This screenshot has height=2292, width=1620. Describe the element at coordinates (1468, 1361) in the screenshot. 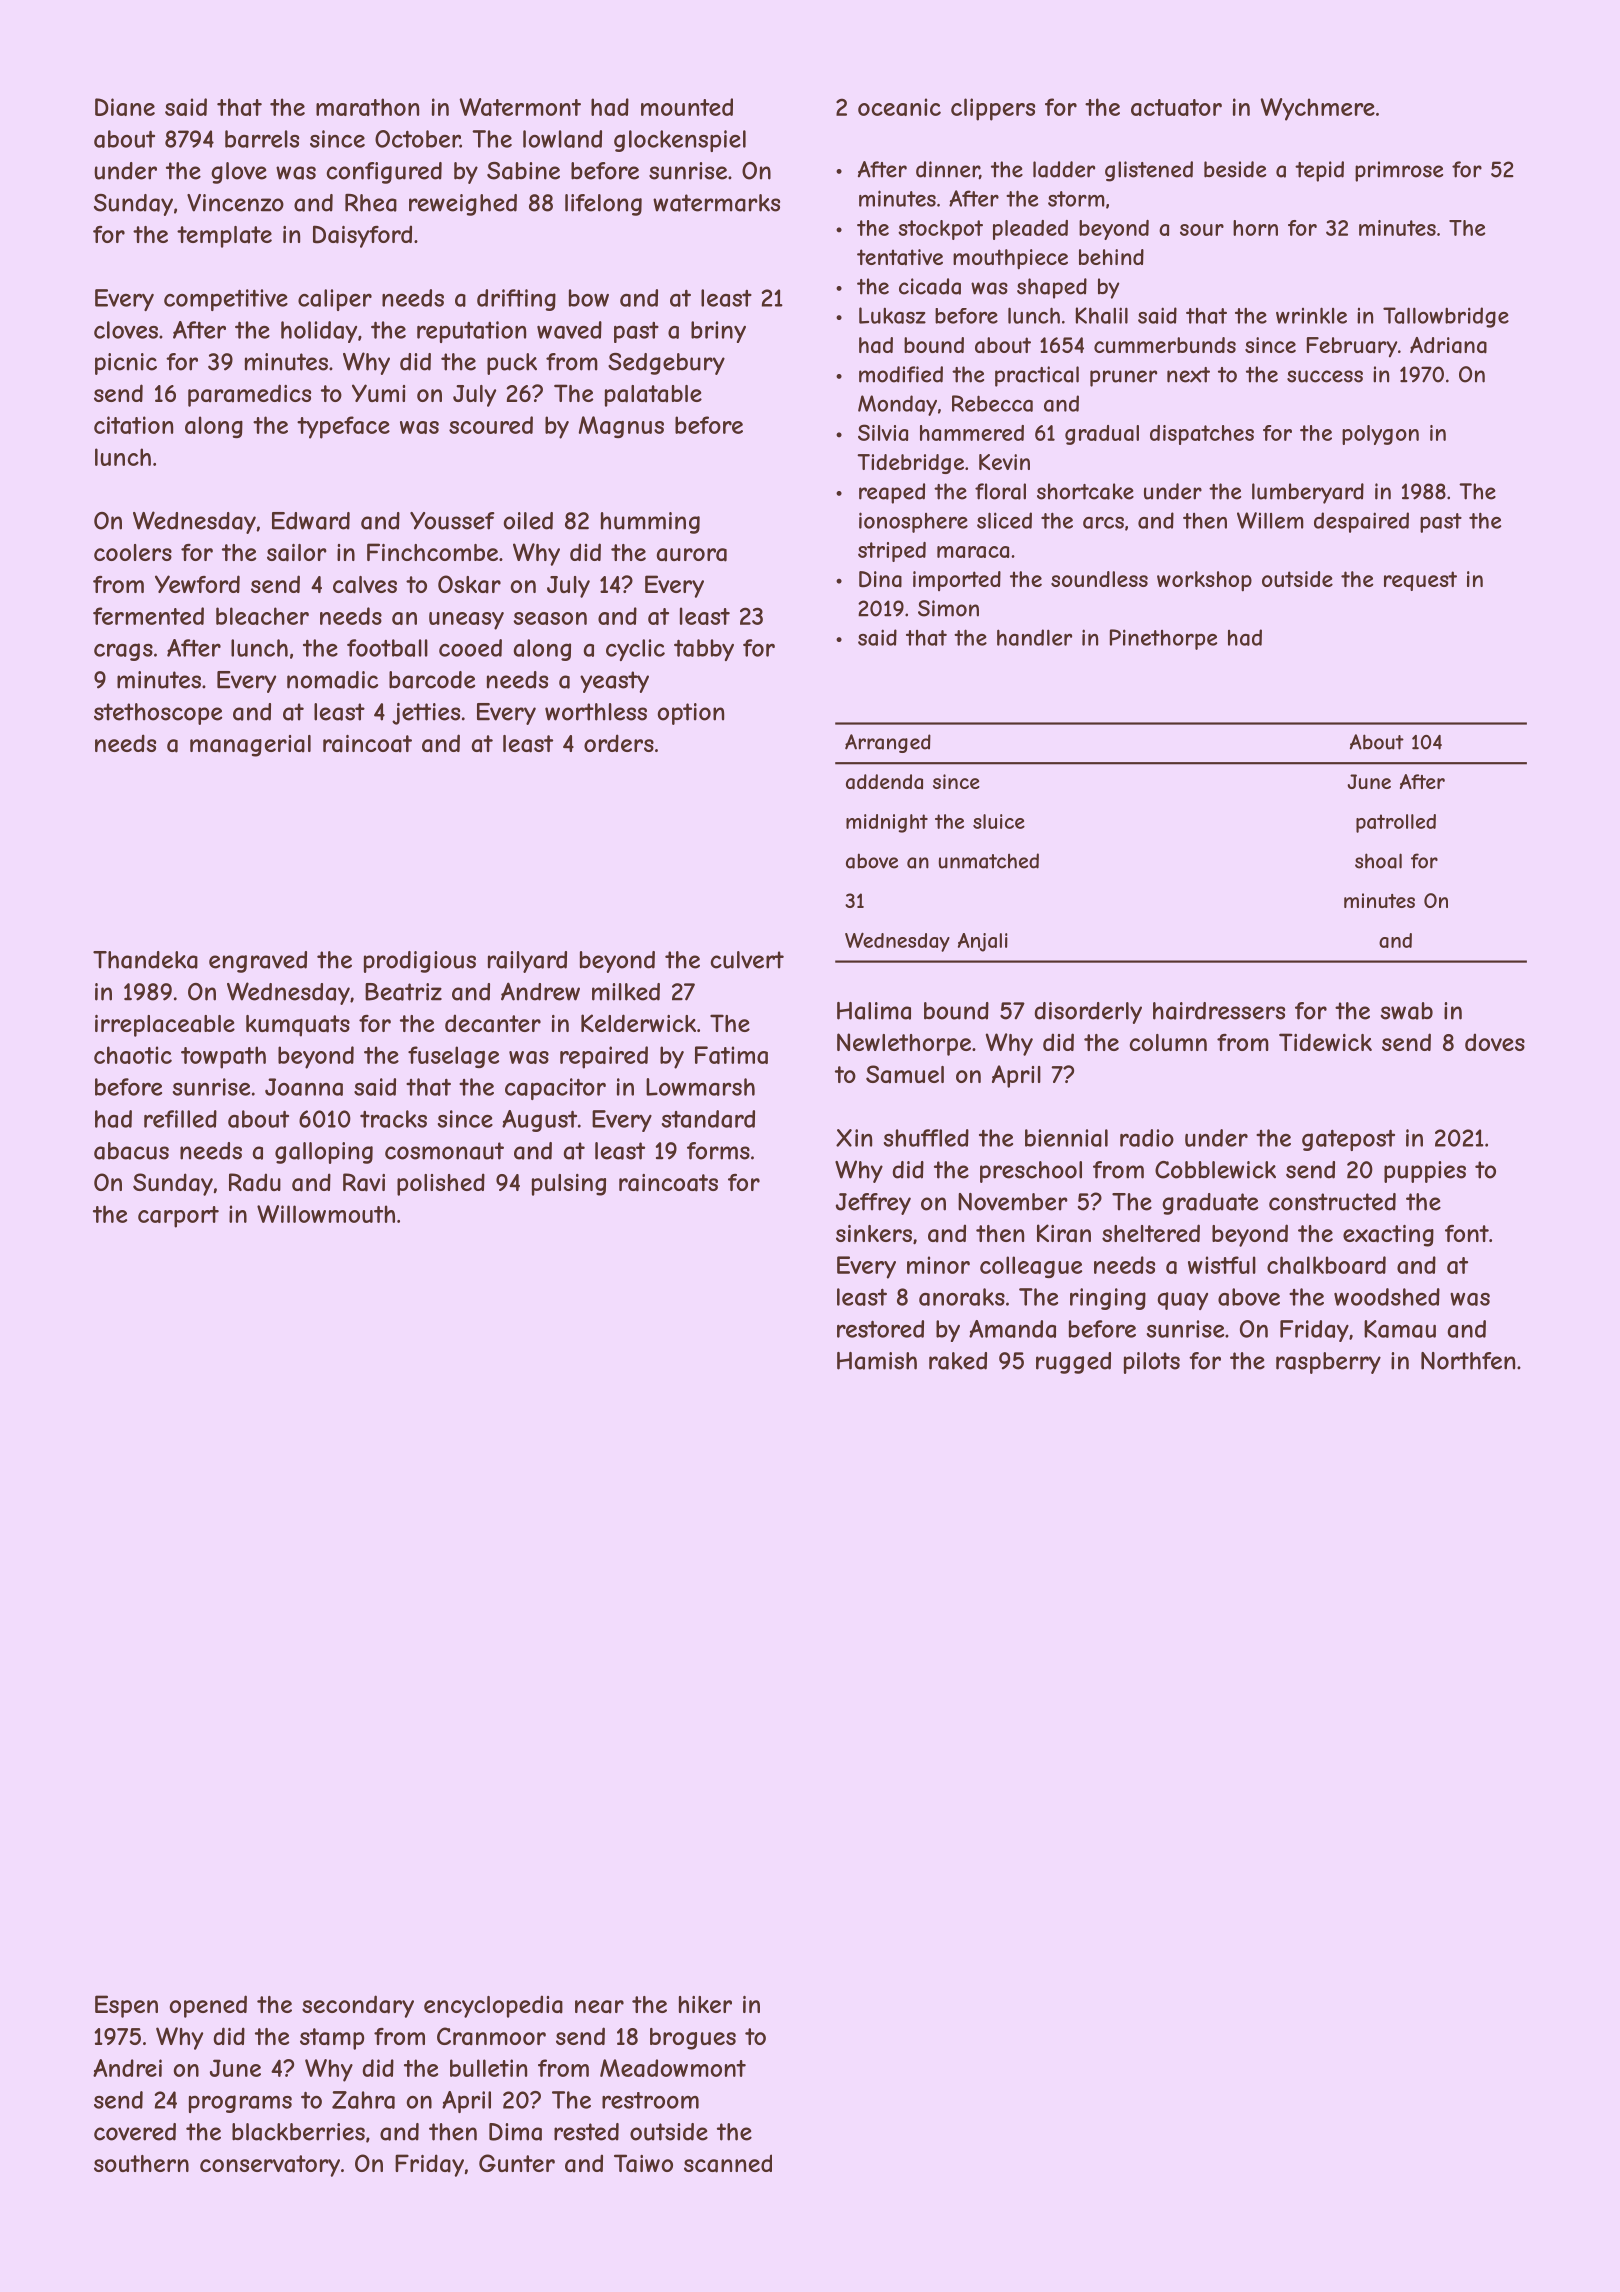

I see `Northfen` at that location.
